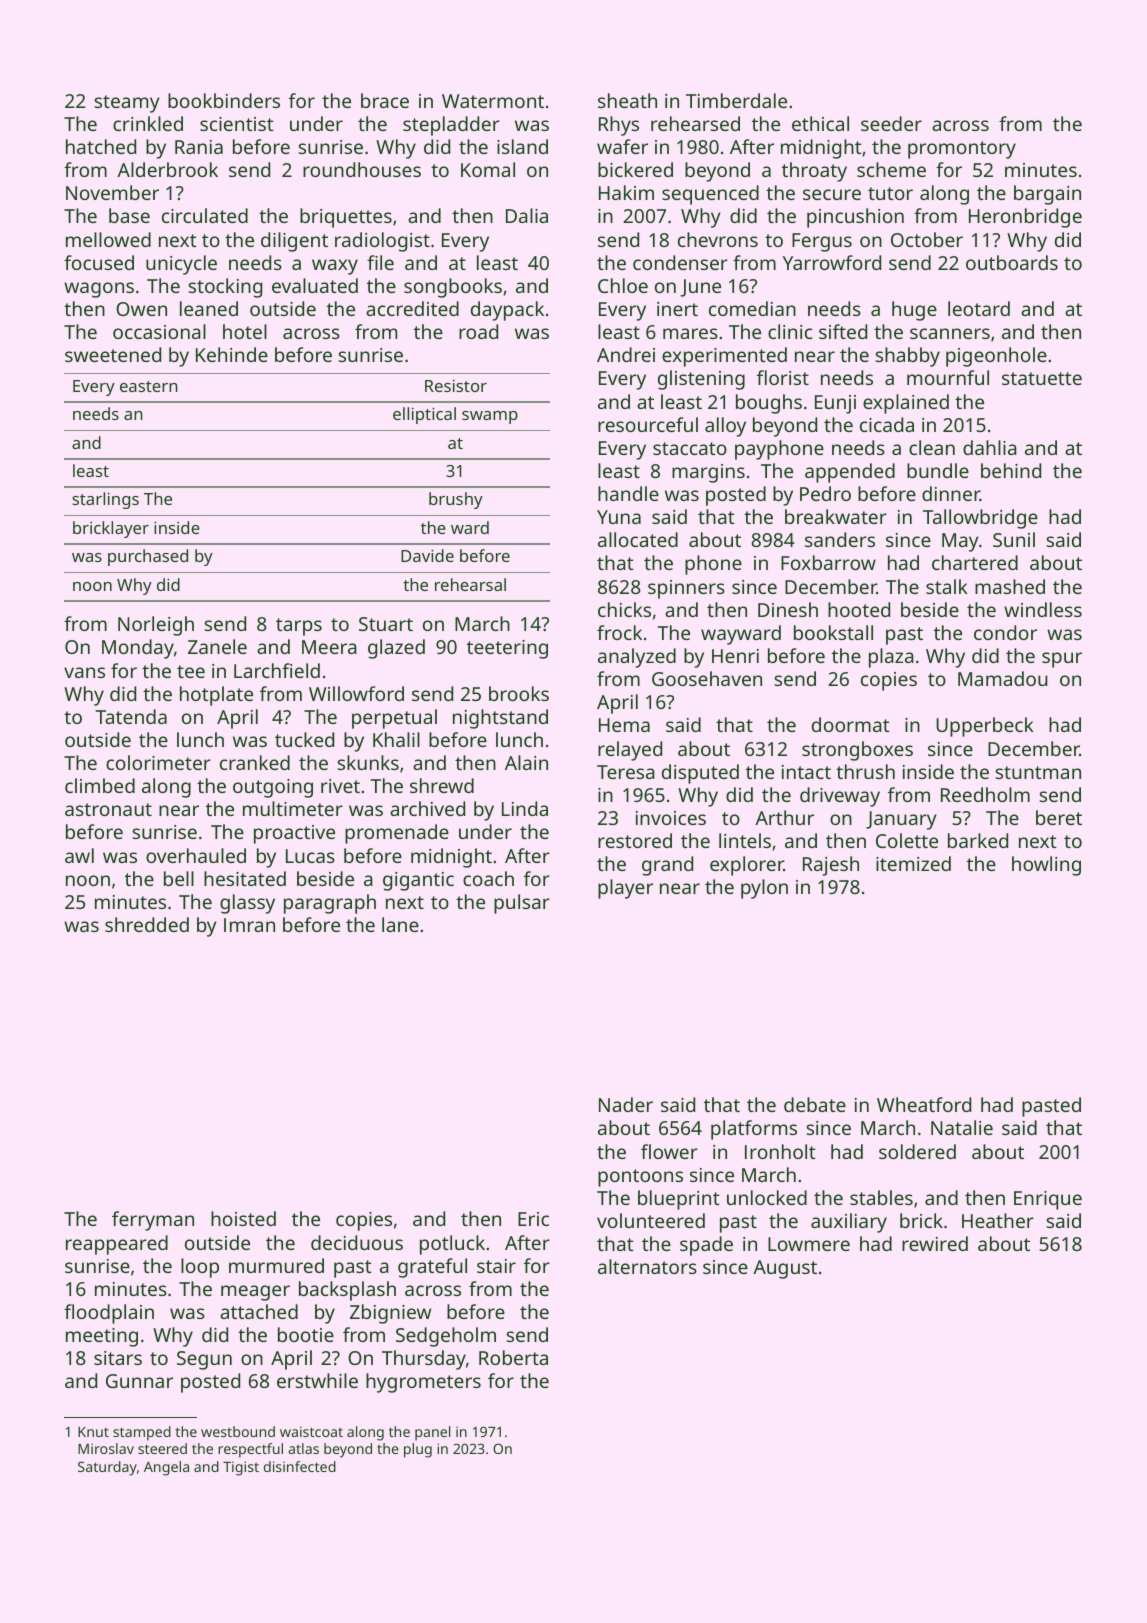 The image size is (1147, 1623). I want to click on chicks, so click(624, 609).
